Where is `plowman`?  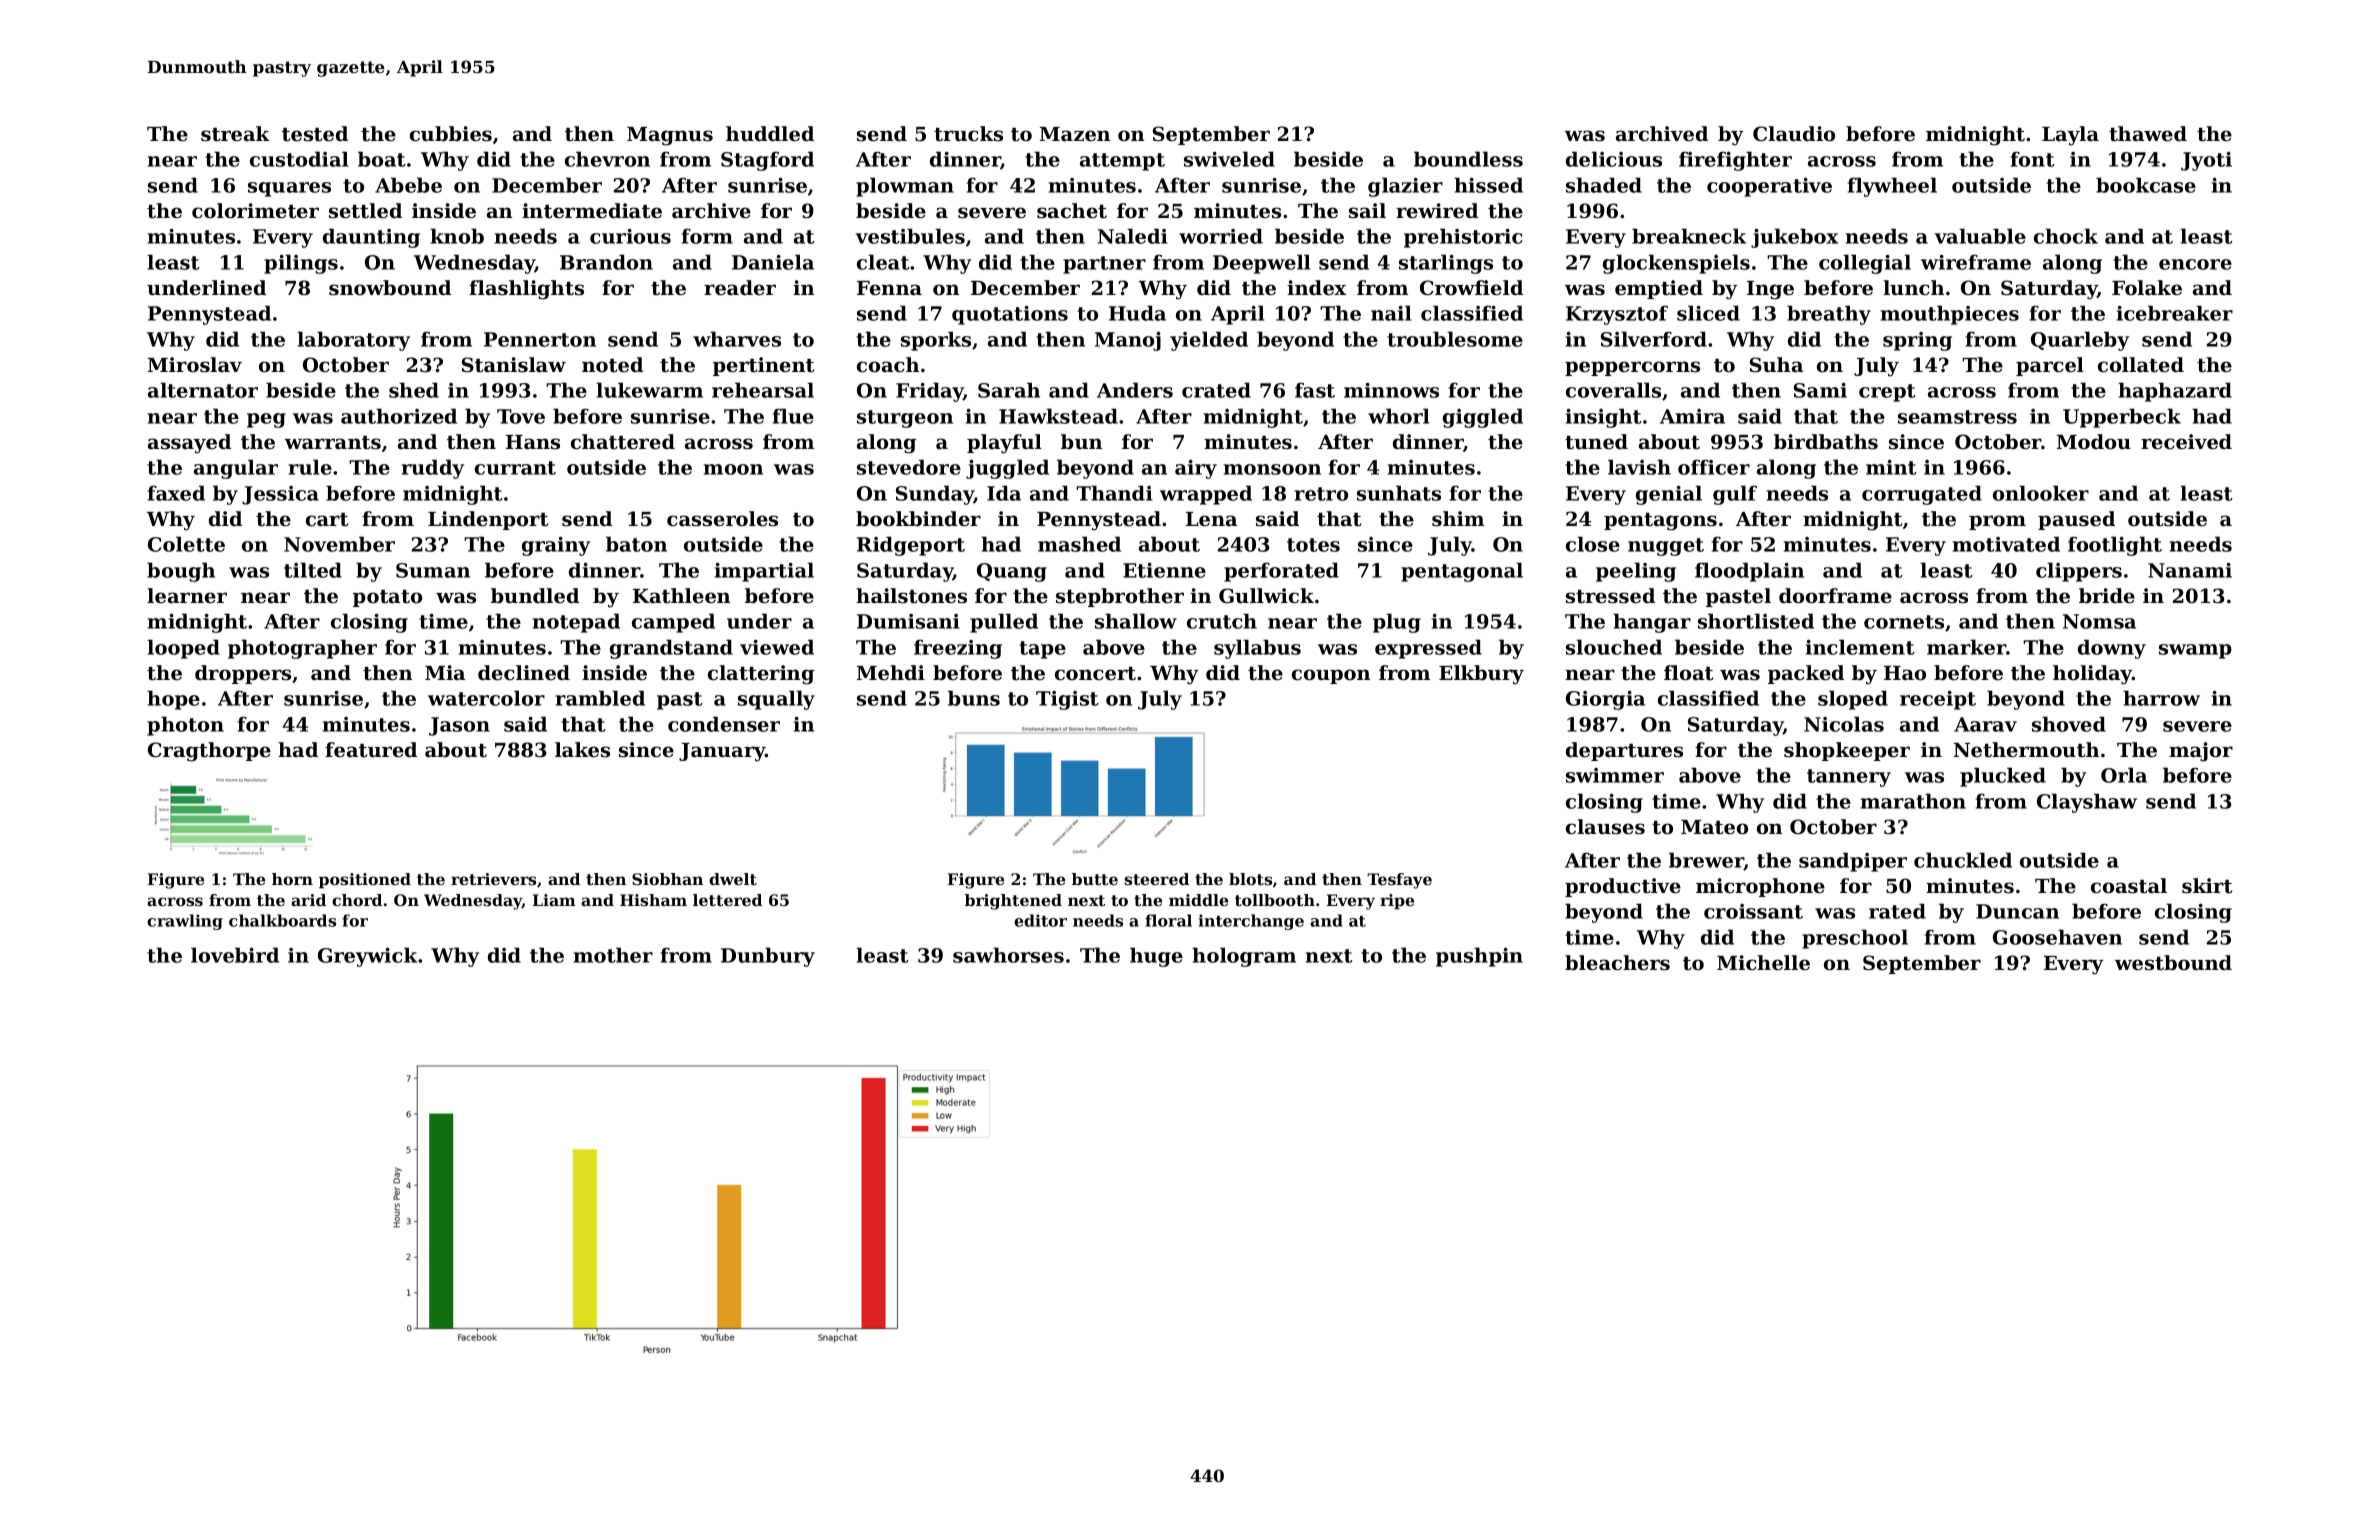 plowman is located at coordinates (905, 187).
